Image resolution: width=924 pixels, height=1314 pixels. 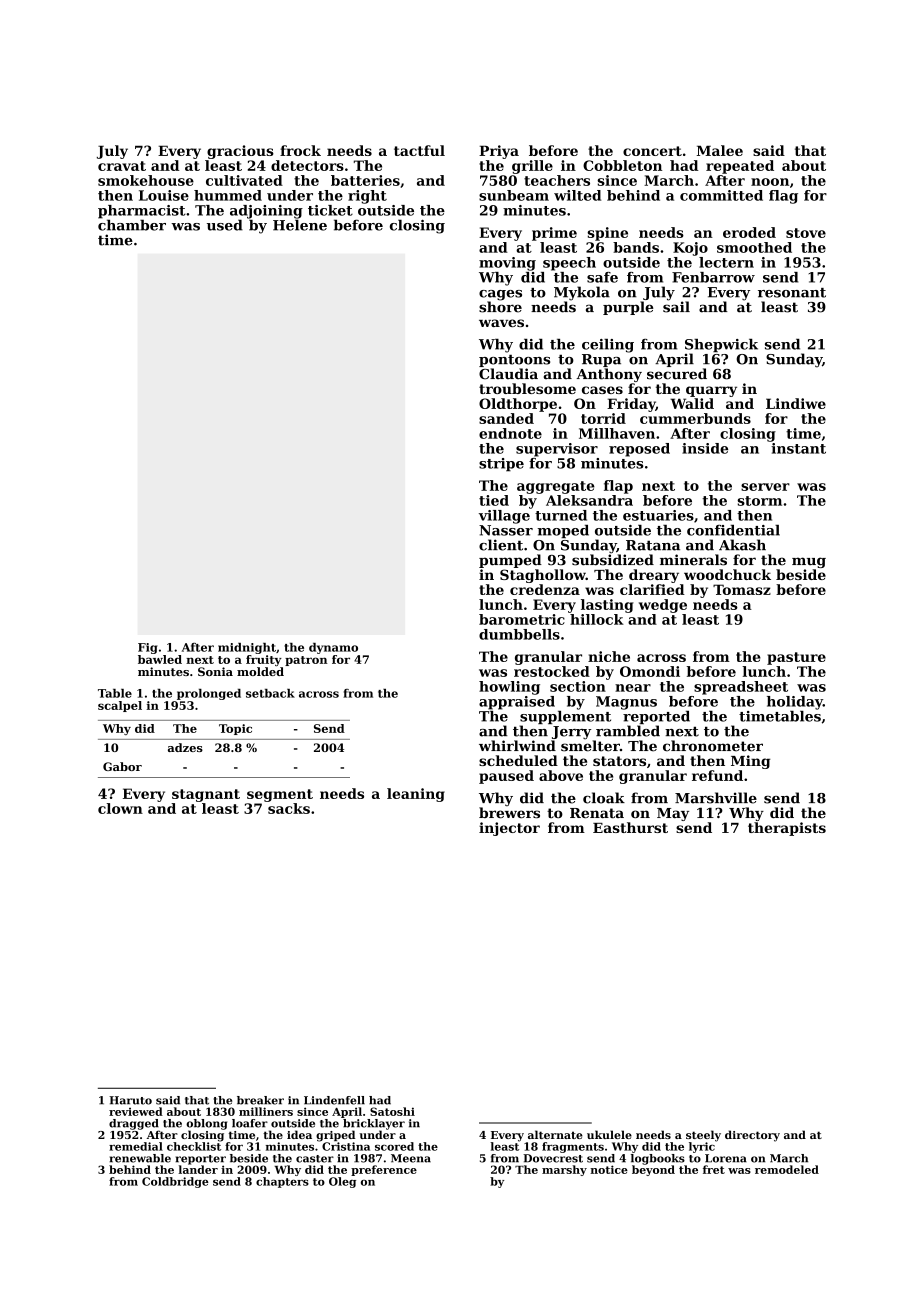 What do you see at coordinates (752, 1136) in the screenshot?
I see `directory` at bounding box center [752, 1136].
